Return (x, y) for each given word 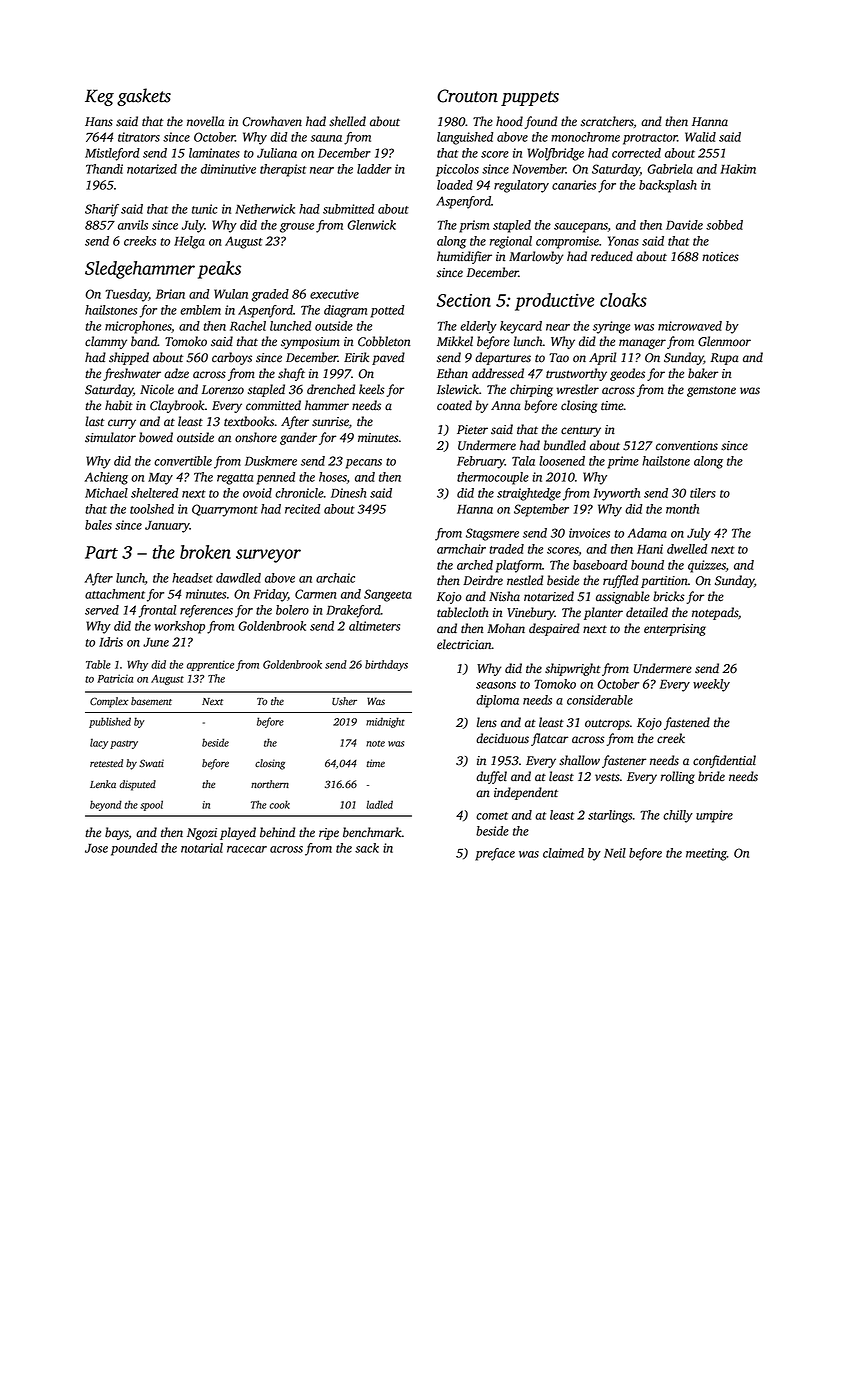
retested (106, 763)
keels (372, 389)
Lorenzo (223, 390)
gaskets (144, 97)
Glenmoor (724, 341)
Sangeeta (388, 595)
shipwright (573, 669)
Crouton (467, 96)
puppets (530, 98)
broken (205, 552)
